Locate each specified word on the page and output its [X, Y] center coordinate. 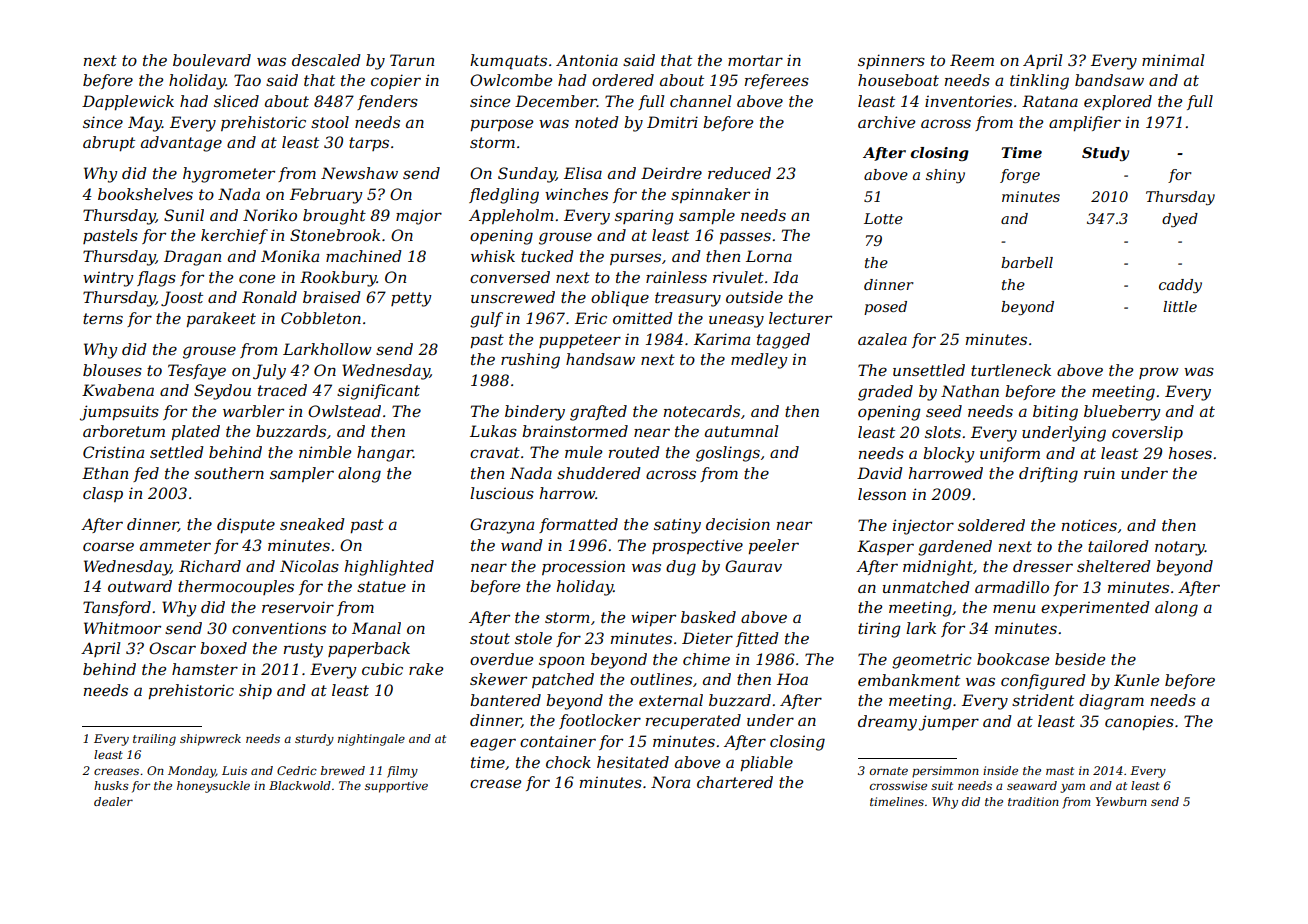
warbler [253, 411]
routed [634, 452]
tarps [369, 144]
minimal [1173, 60]
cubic [382, 669]
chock [568, 762]
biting [1055, 413]
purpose [501, 125]
